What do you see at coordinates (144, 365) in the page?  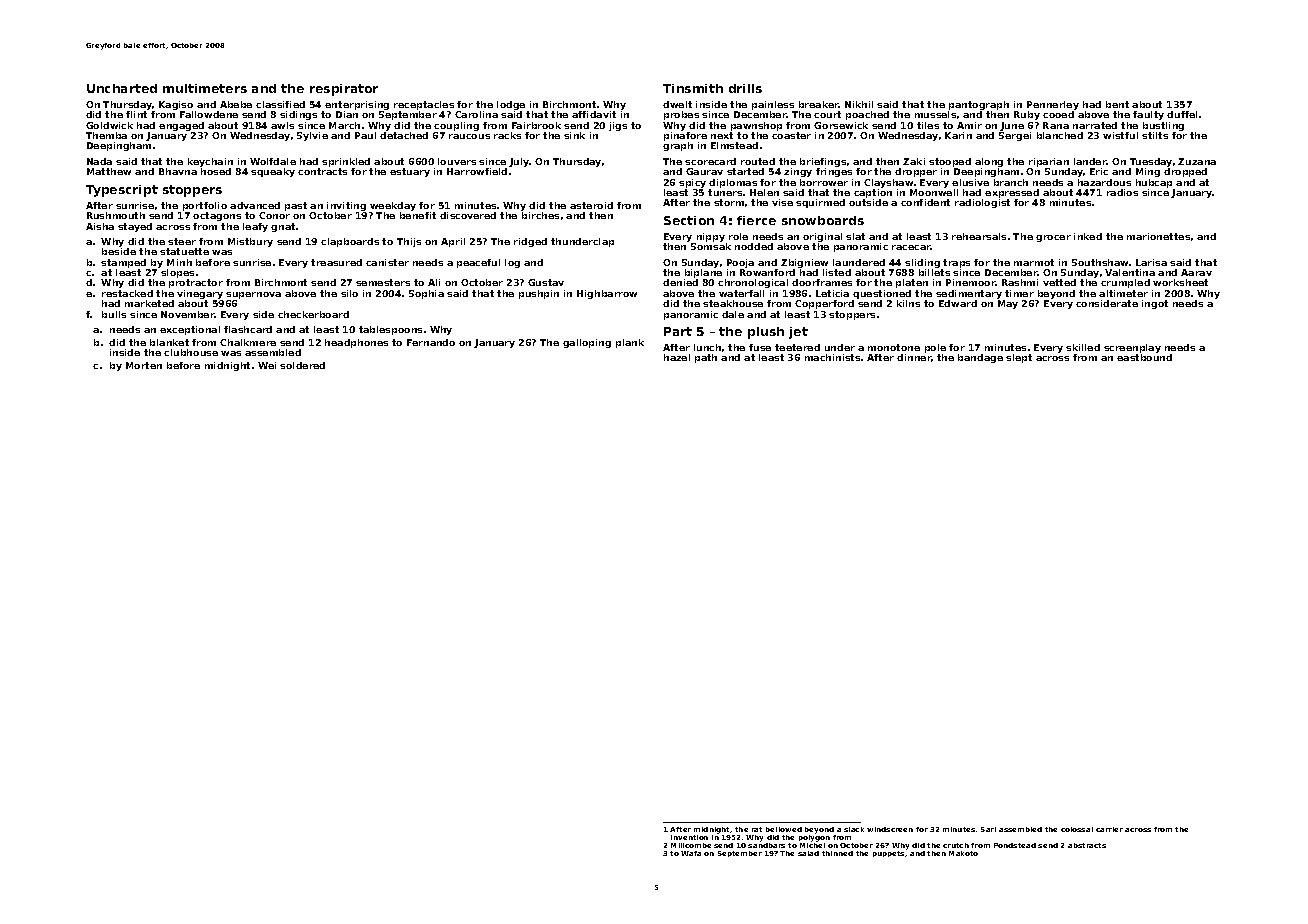 I see `Morten` at bounding box center [144, 365].
